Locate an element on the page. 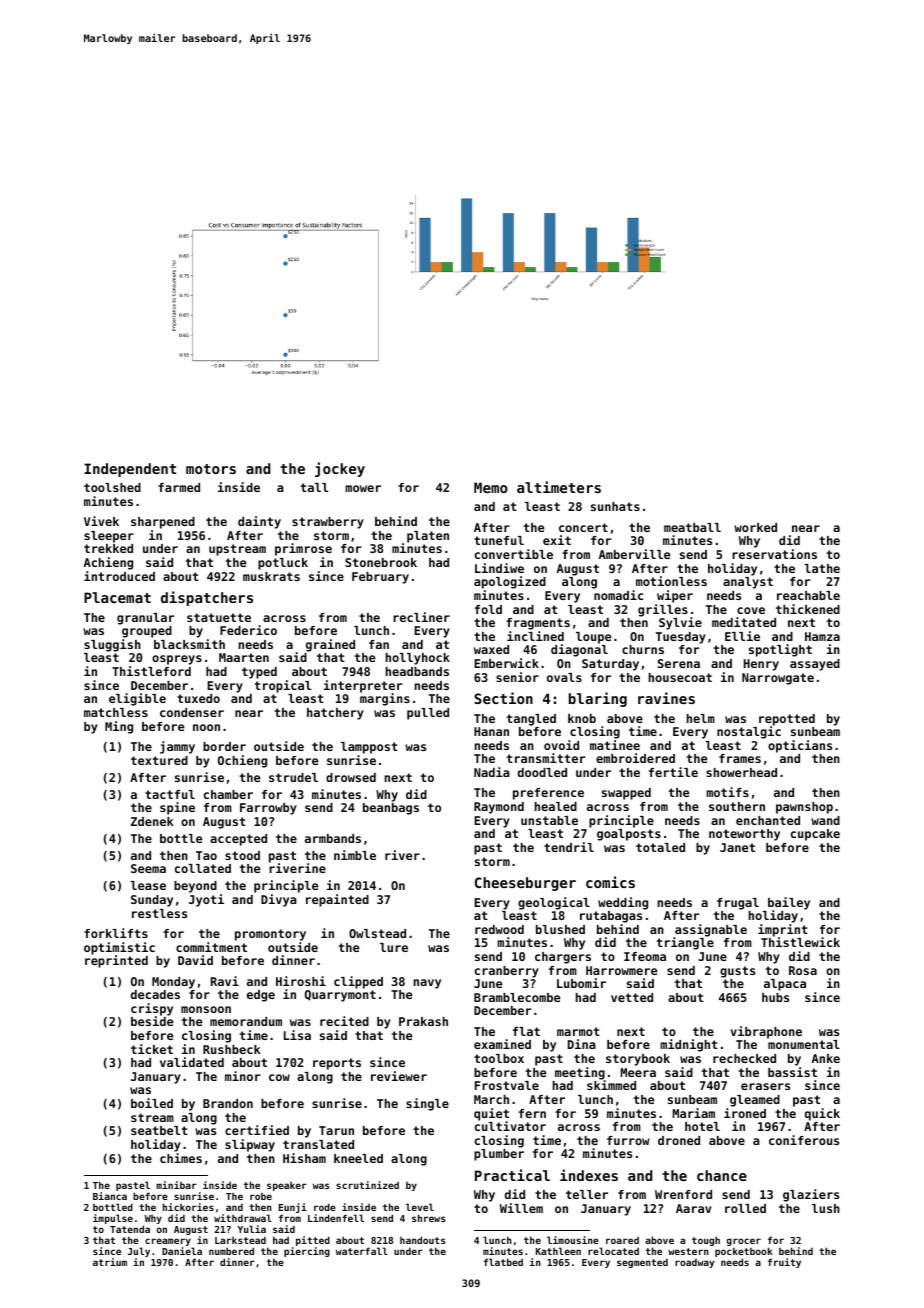 The width and height of the page is (924, 1308). motifs is located at coordinates (727, 792).
